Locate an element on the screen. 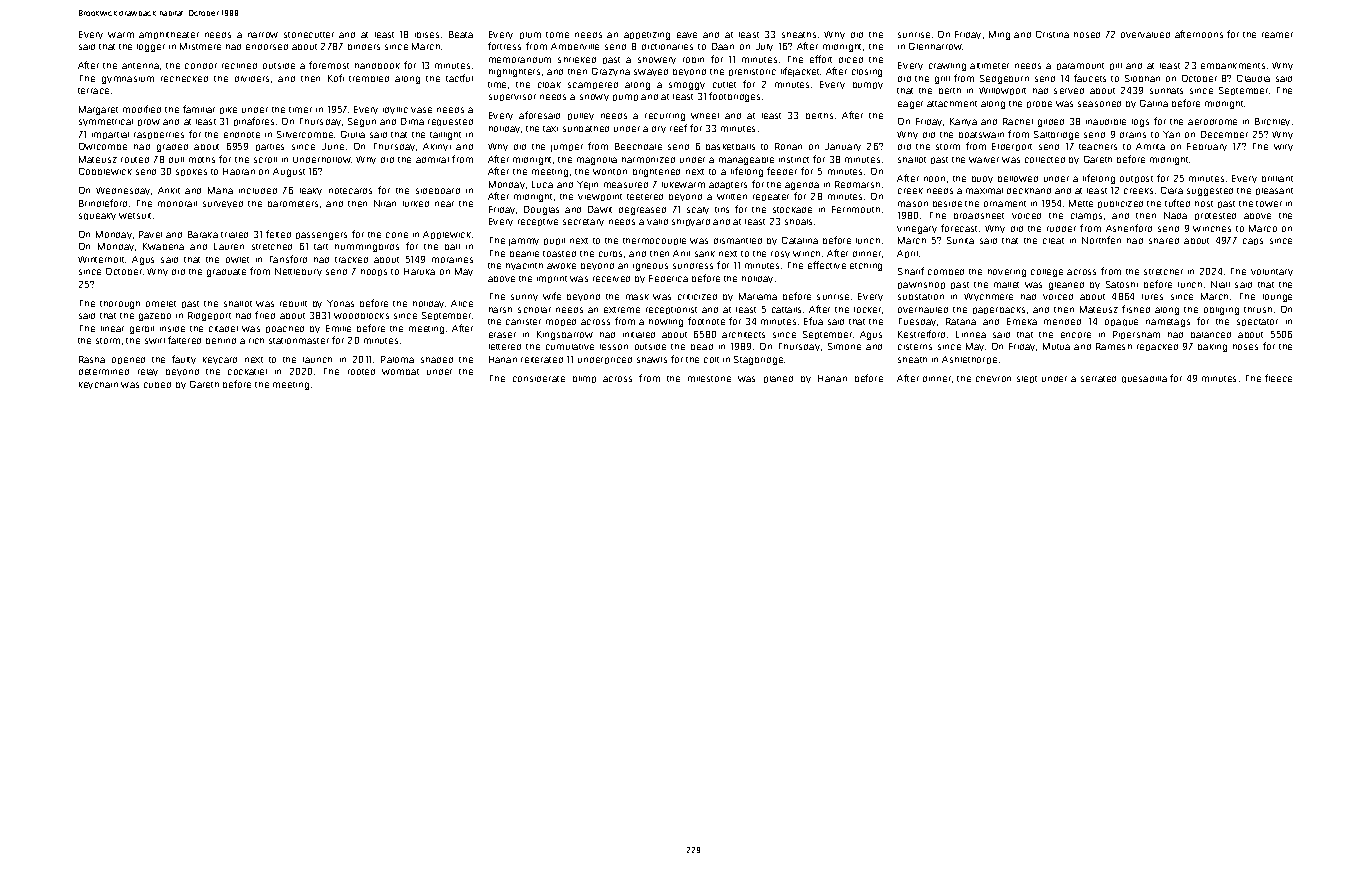 This screenshot has height=887, width=1372. sunhats is located at coordinates (1166, 91).
